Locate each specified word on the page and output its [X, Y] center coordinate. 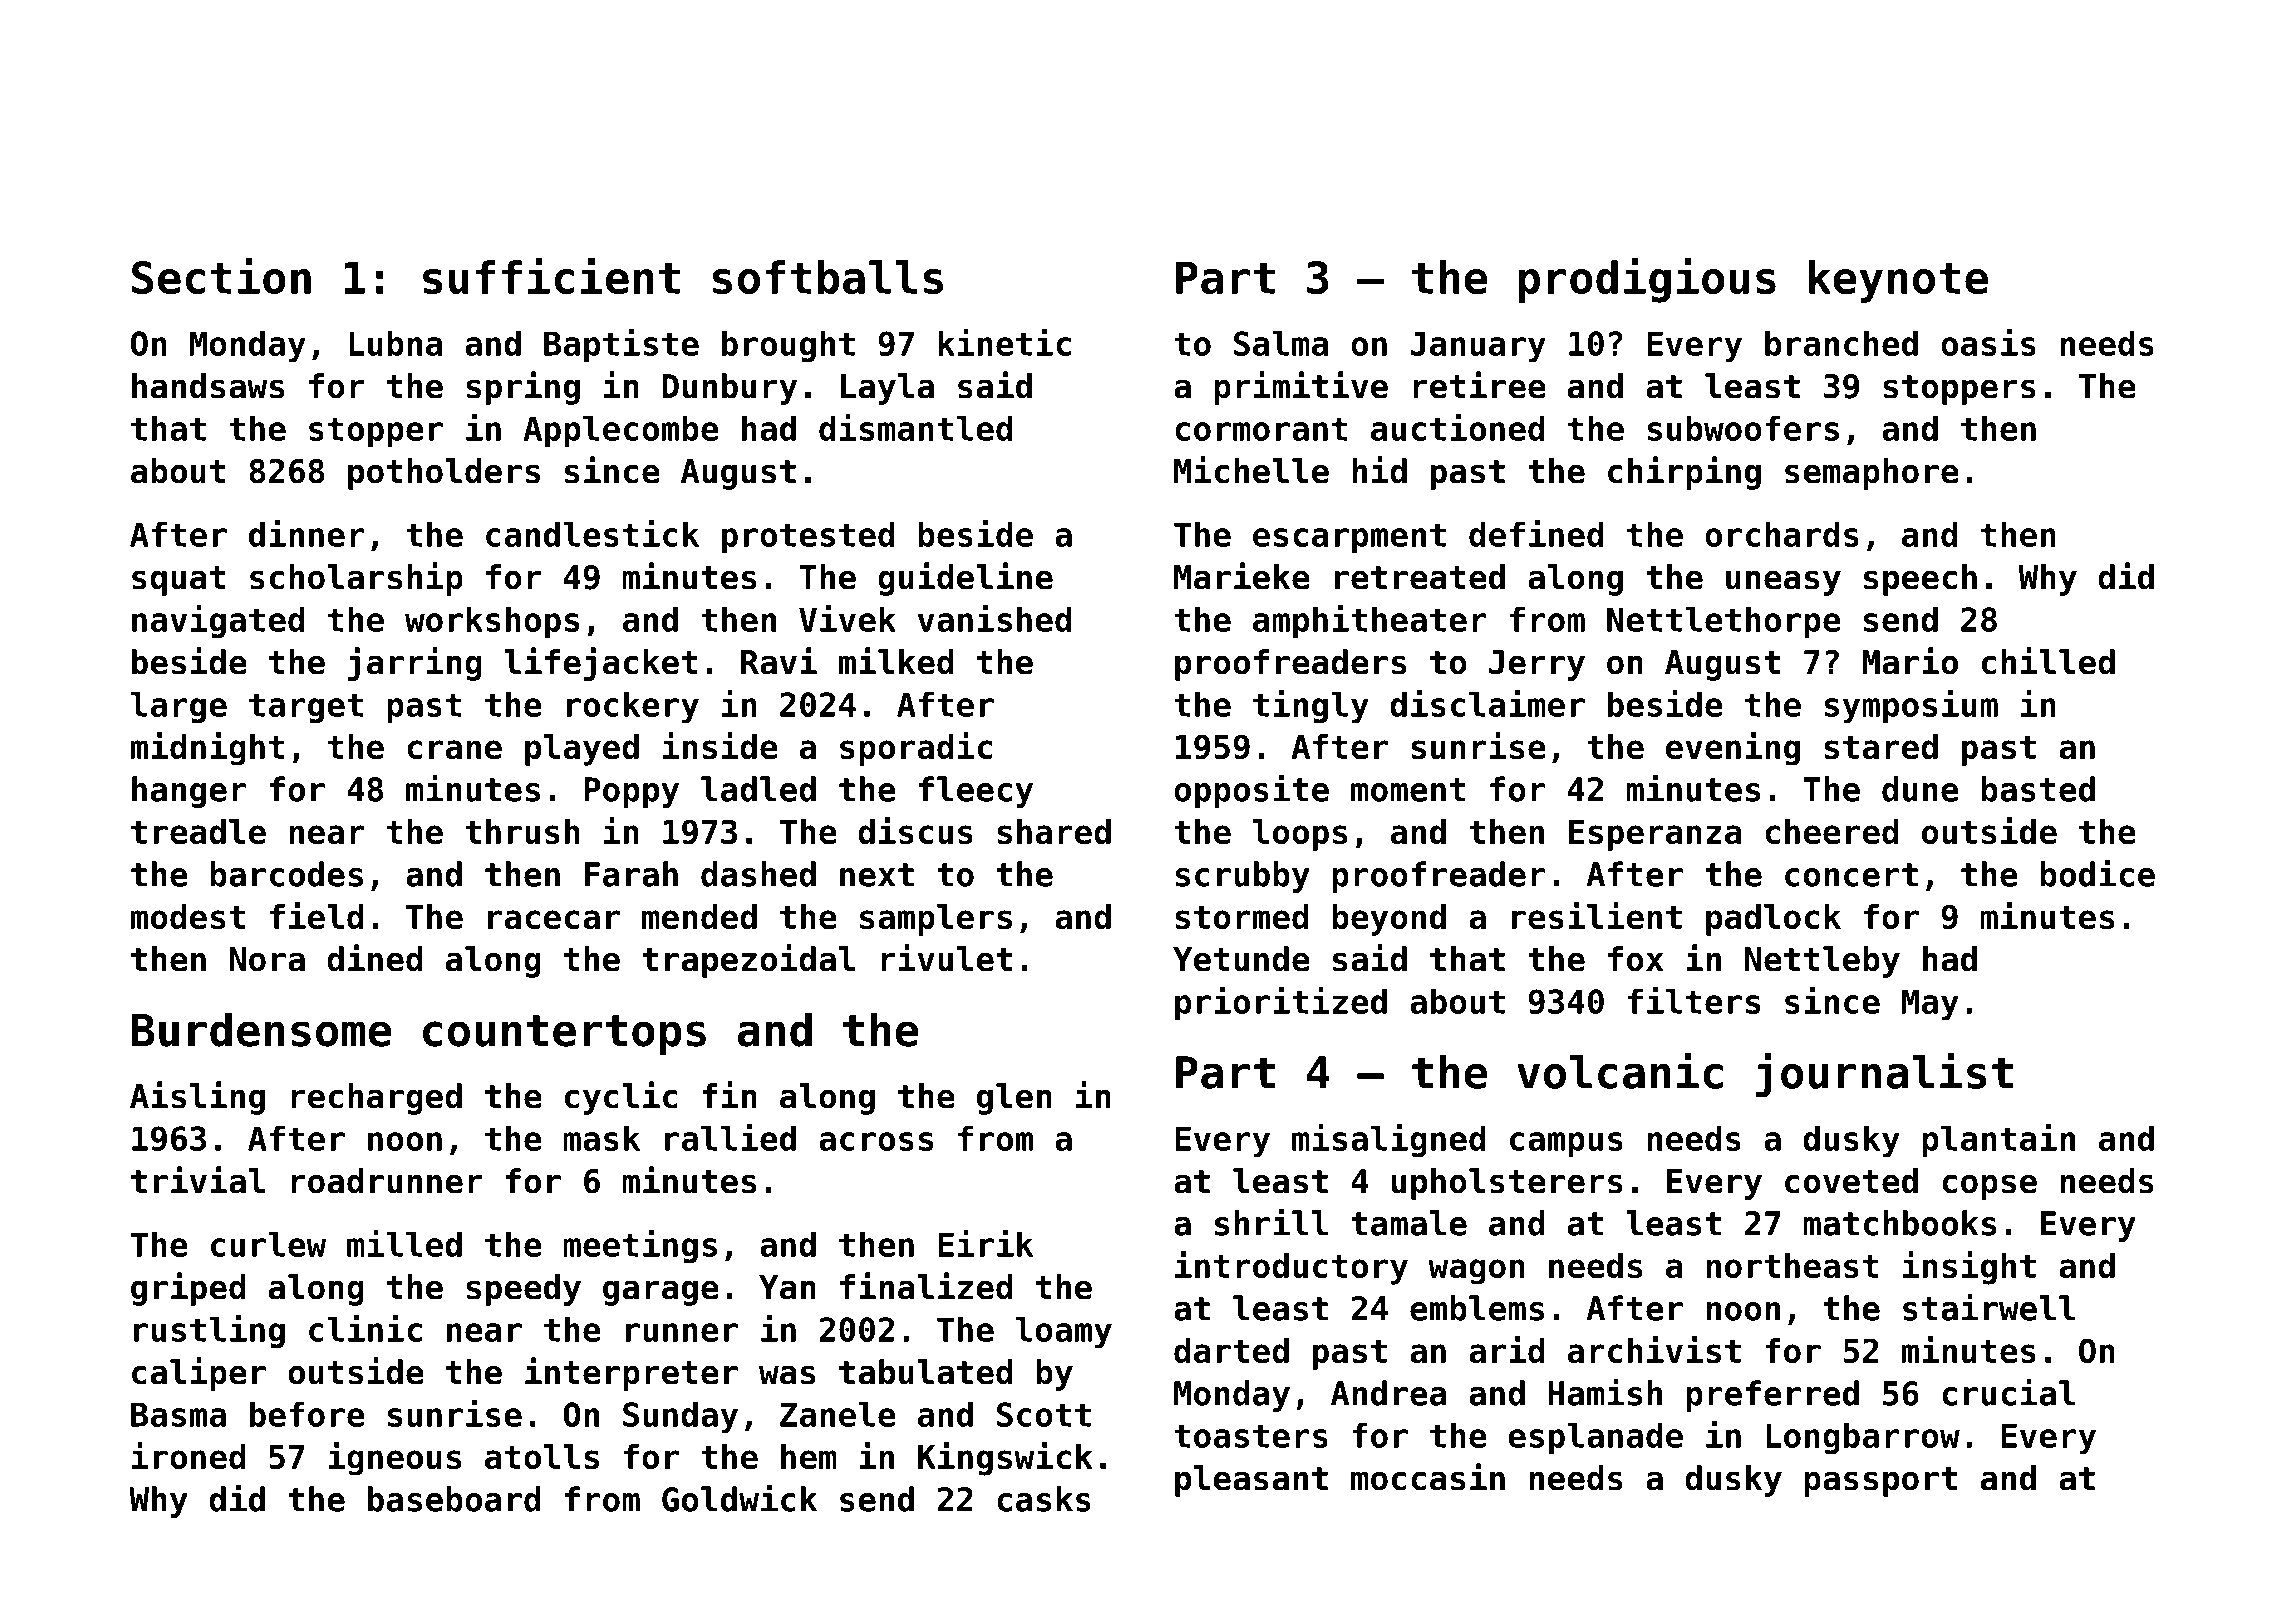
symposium [1911, 707]
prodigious [1647, 280]
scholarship [356, 579]
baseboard [454, 1499]
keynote [1898, 281]
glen [1014, 1099]
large [179, 707]
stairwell [1989, 1307]
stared [1881, 746]
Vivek [847, 618]
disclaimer [1487, 703]
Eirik [985, 1243]
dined [375, 958]
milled [404, 1243]
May [1930, 1005]
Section [221, 276]
